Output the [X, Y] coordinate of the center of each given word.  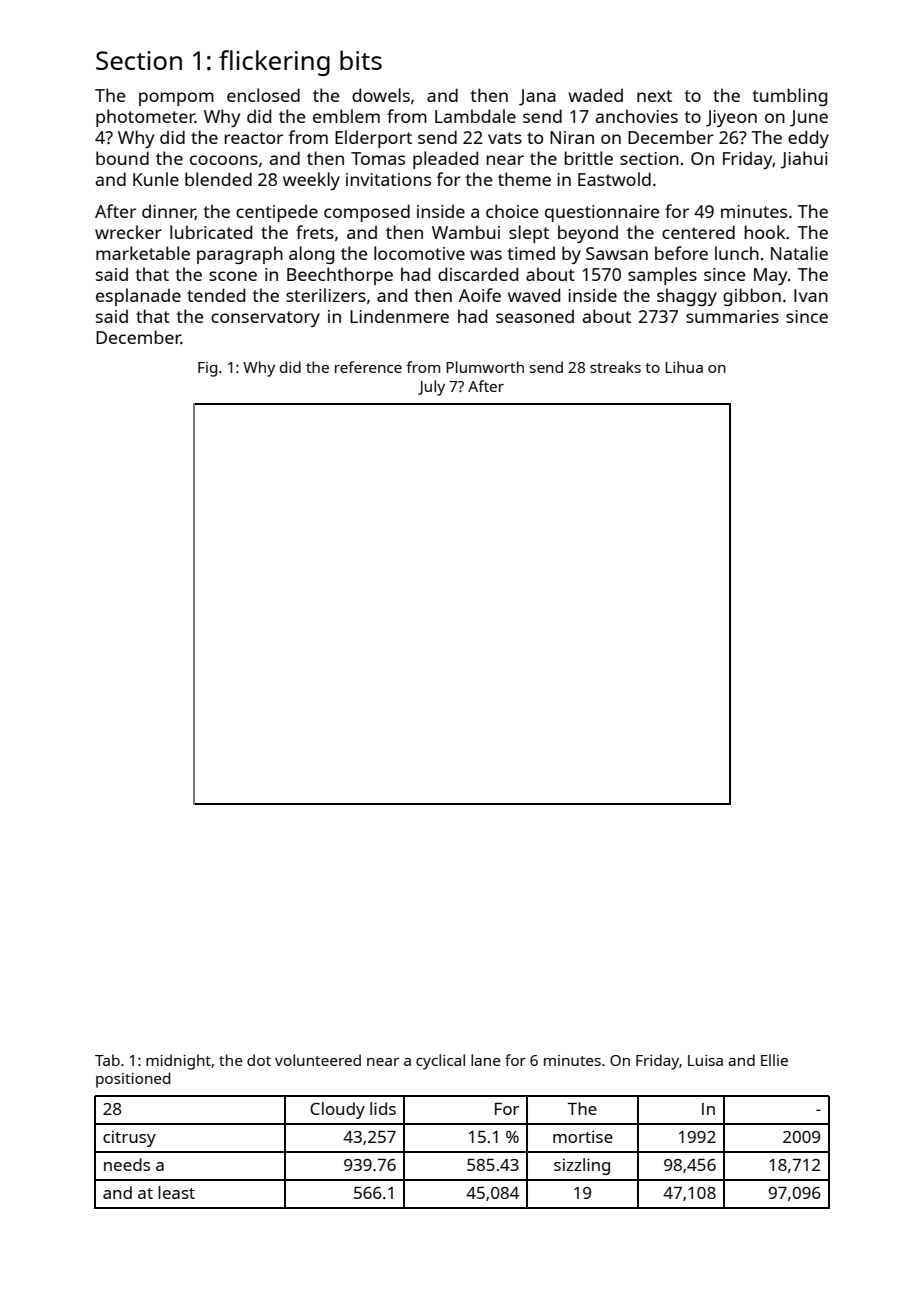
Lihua [684, 367]
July [431, 388]
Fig [207, 369]
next [654, 96]
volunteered [318, 1060]
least [176, 1192]
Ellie [774, 1060]
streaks [615, 367]
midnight [178, 1062]
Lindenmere [399, 316]
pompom [176, 99]
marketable [143, 253]
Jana [537, 97]
